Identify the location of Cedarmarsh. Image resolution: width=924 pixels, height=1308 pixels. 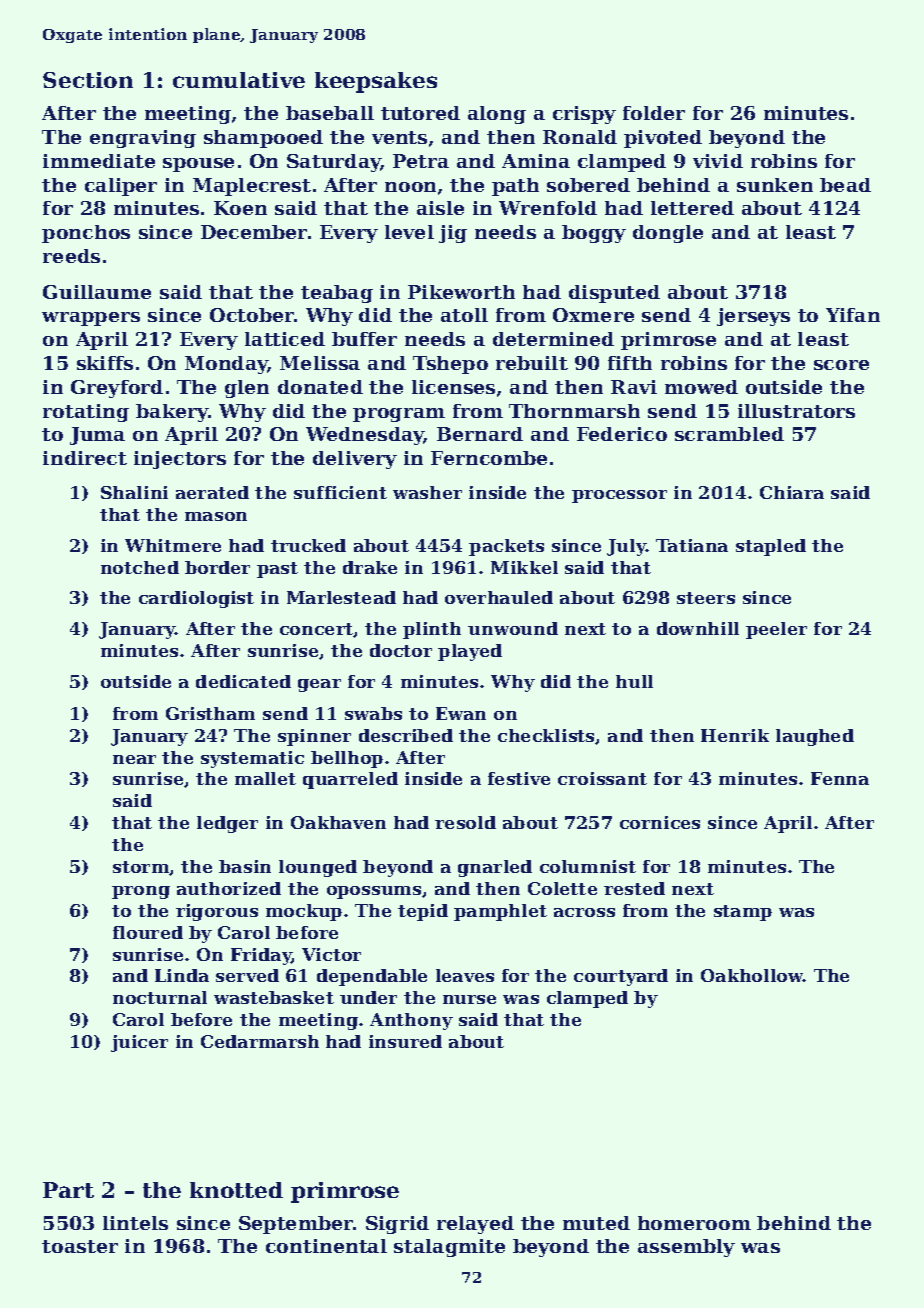
(260, 1041).
